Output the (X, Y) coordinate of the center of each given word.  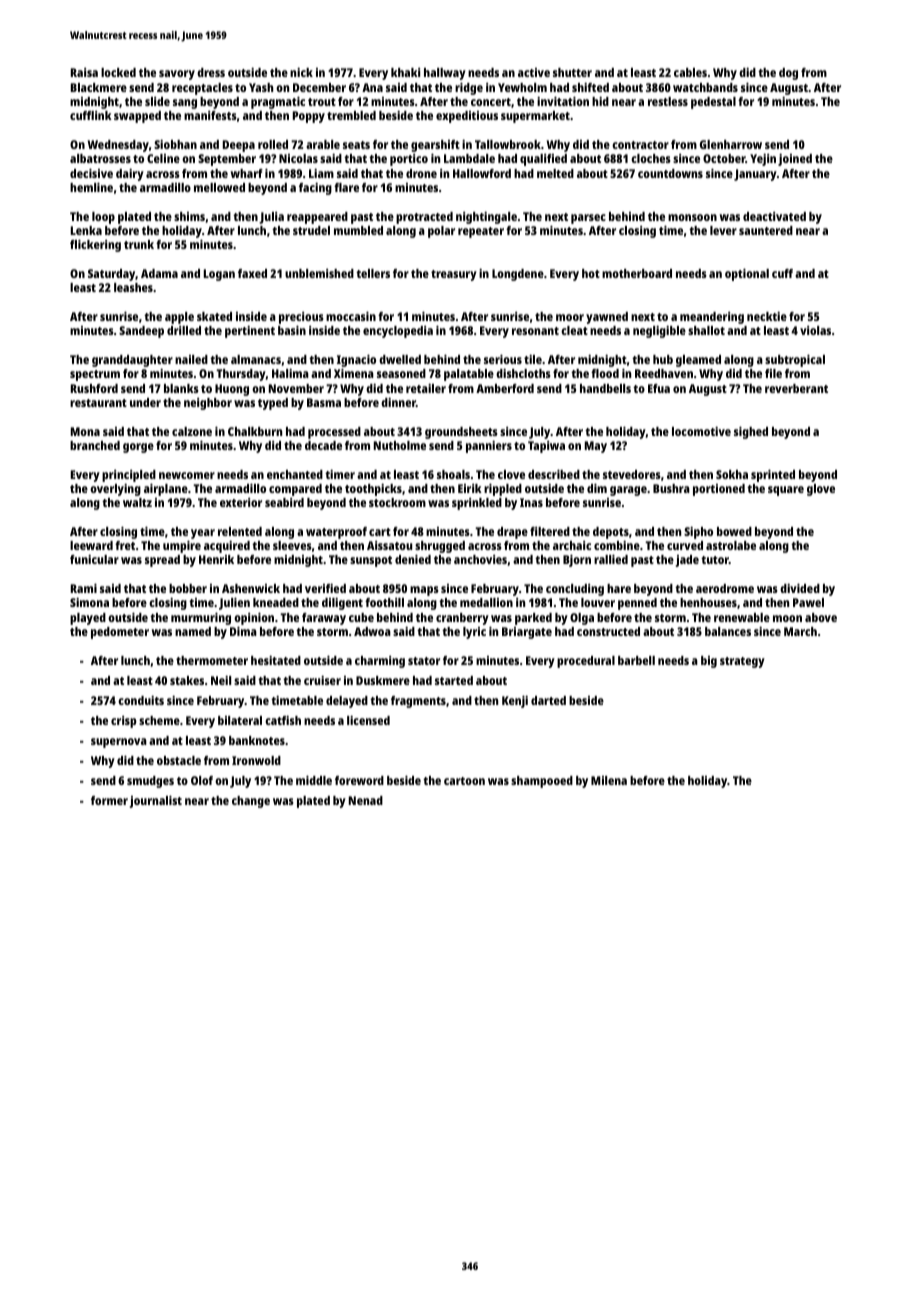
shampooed (542, 782)
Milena (609, 780)
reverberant (796, 388)
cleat (574, 330)
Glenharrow (731, 144)
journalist (156, 801)
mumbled (358, 230)
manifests (210, 115)
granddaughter (132, 361)
